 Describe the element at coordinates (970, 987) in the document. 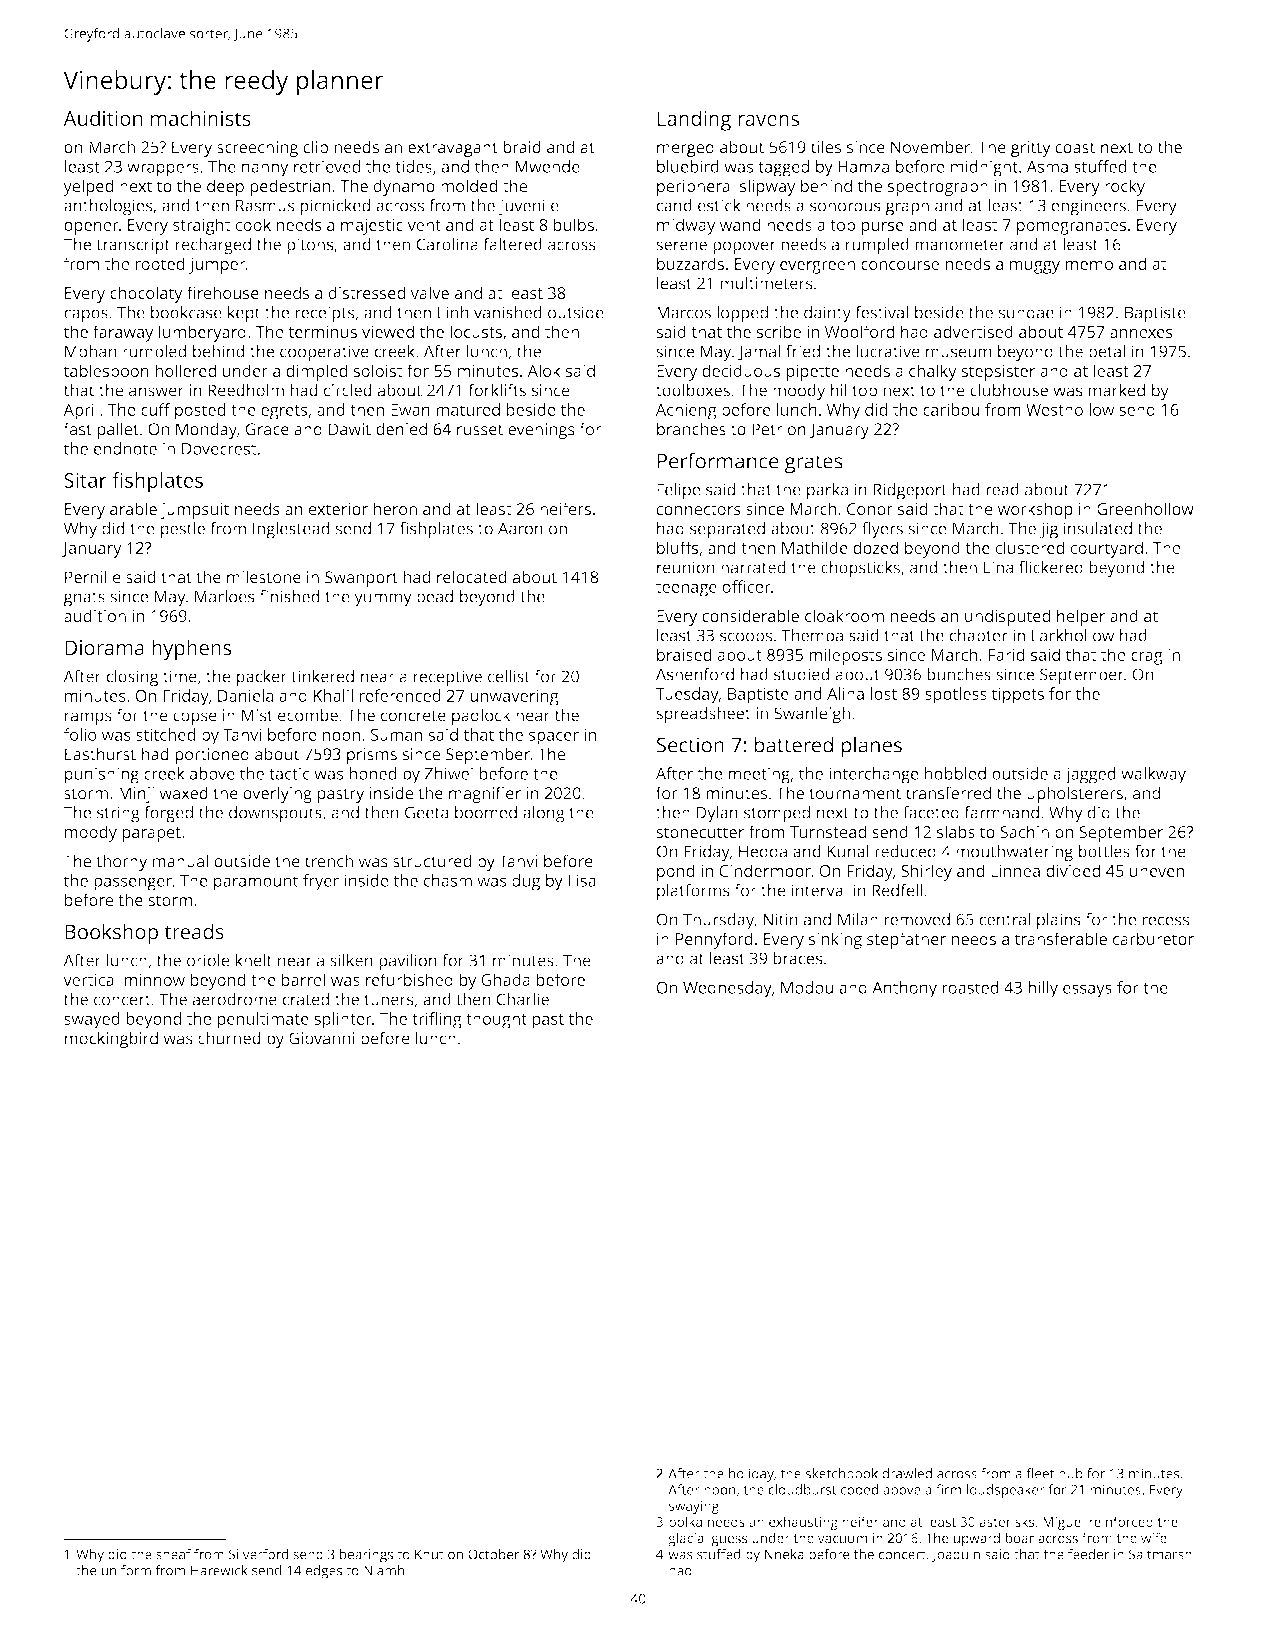

I see `roasted` at that location.
